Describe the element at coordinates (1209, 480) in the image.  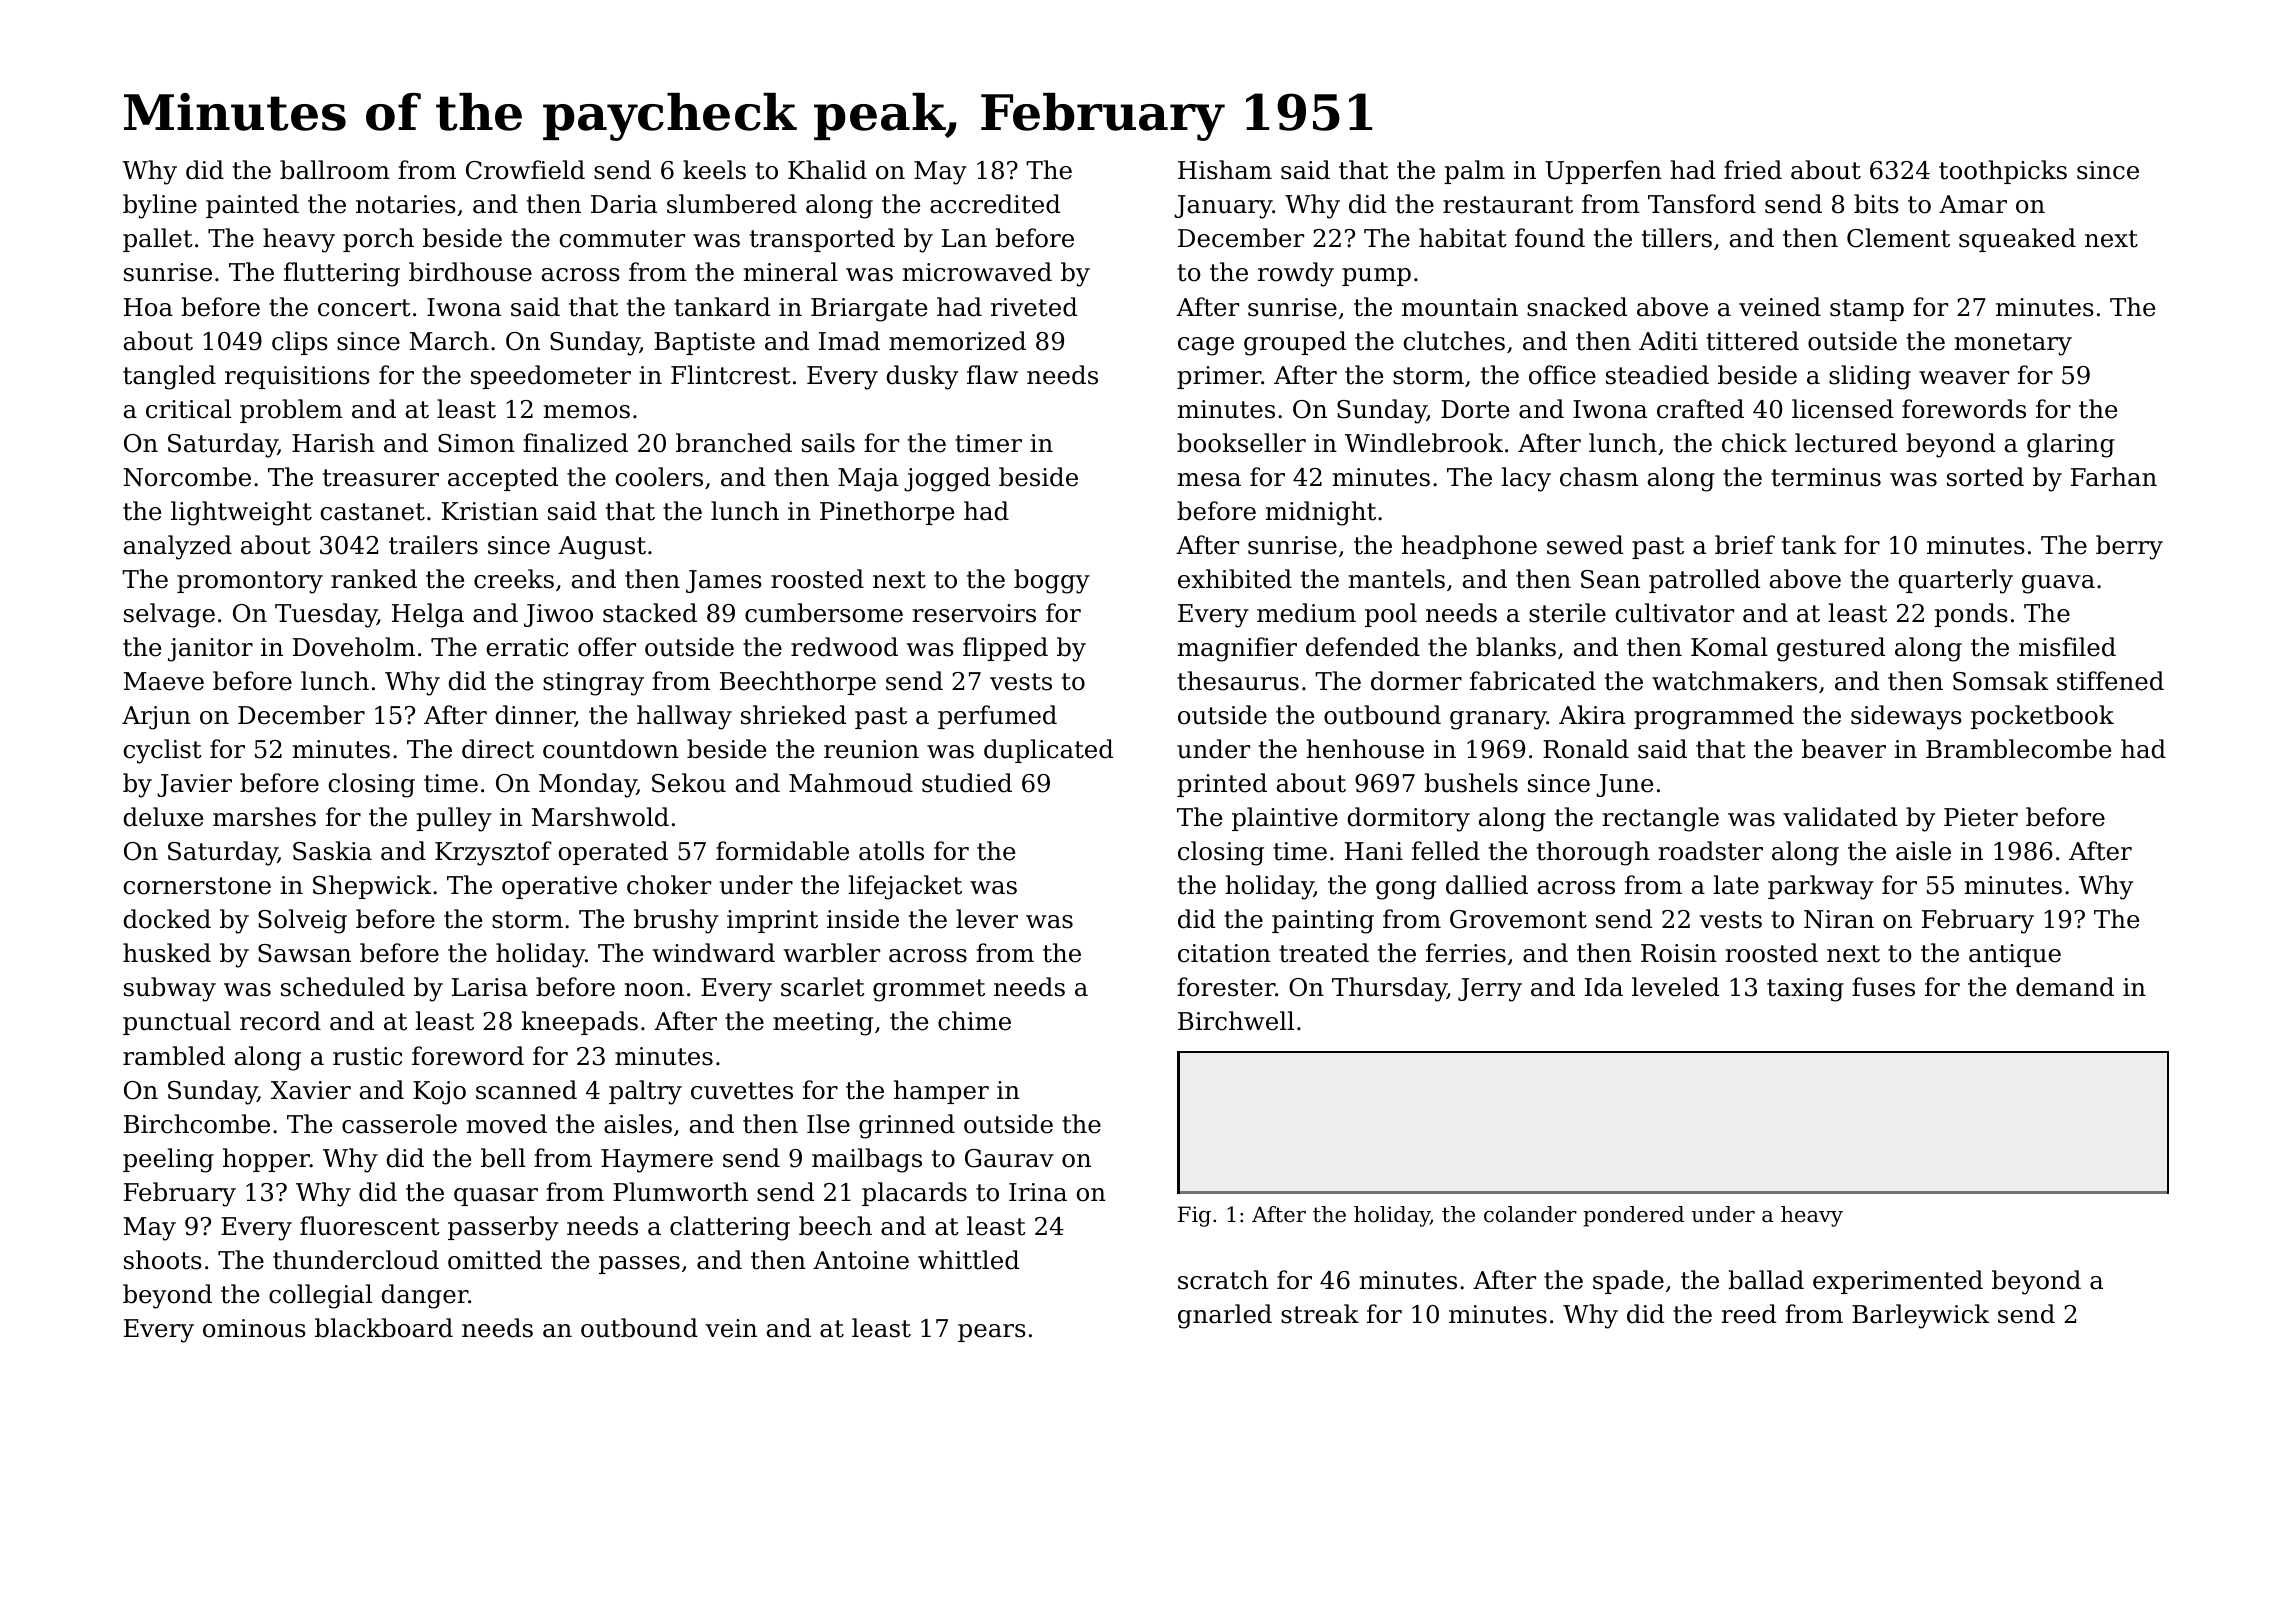
I see `mesa` at that location.
